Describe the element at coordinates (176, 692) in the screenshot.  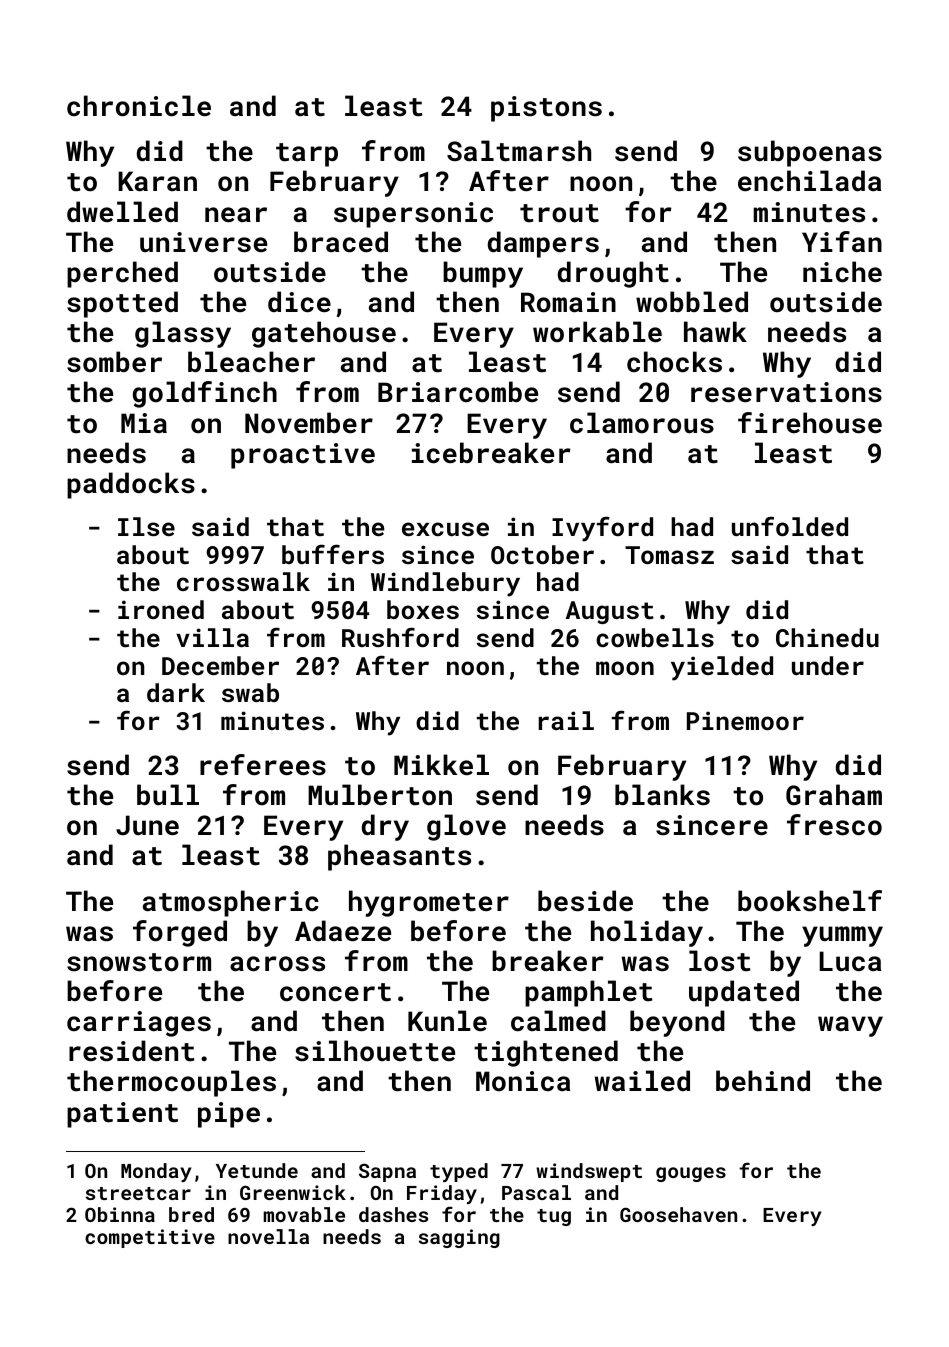
I see `dark` at that location.
